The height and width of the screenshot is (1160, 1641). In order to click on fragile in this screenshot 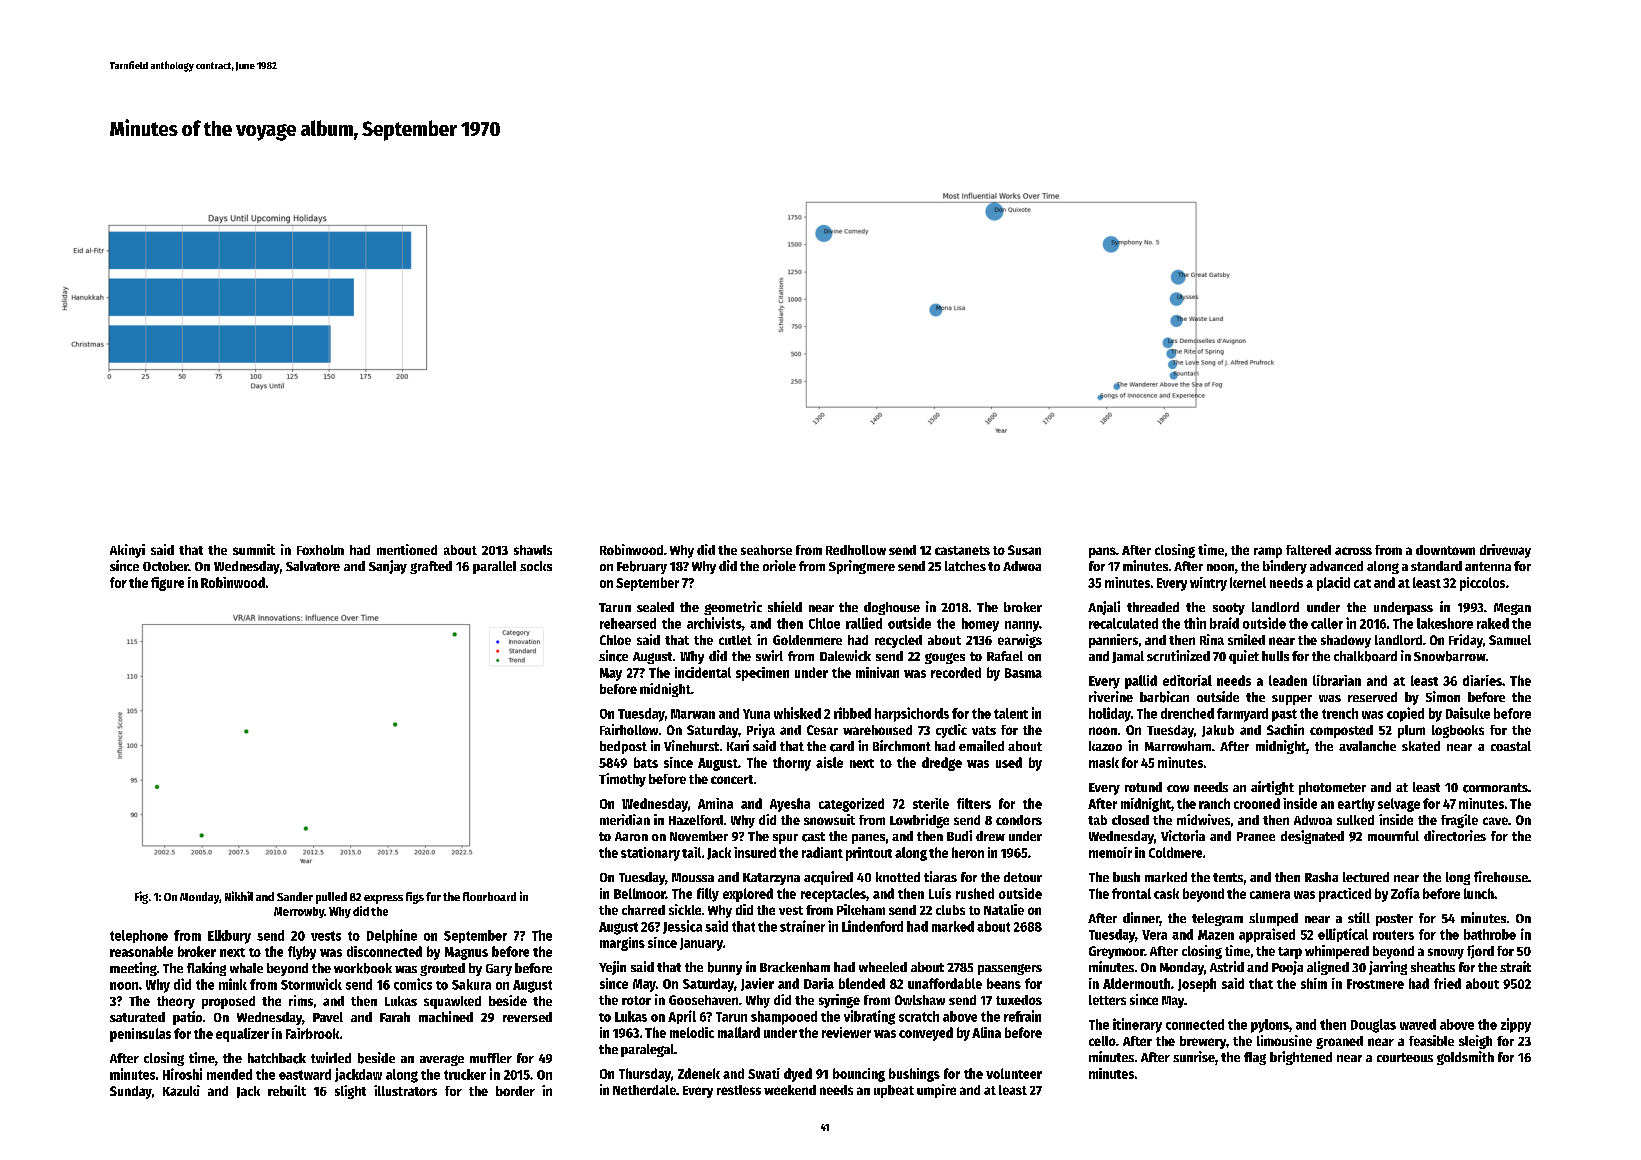, I will do `click(1459, 821)`.
